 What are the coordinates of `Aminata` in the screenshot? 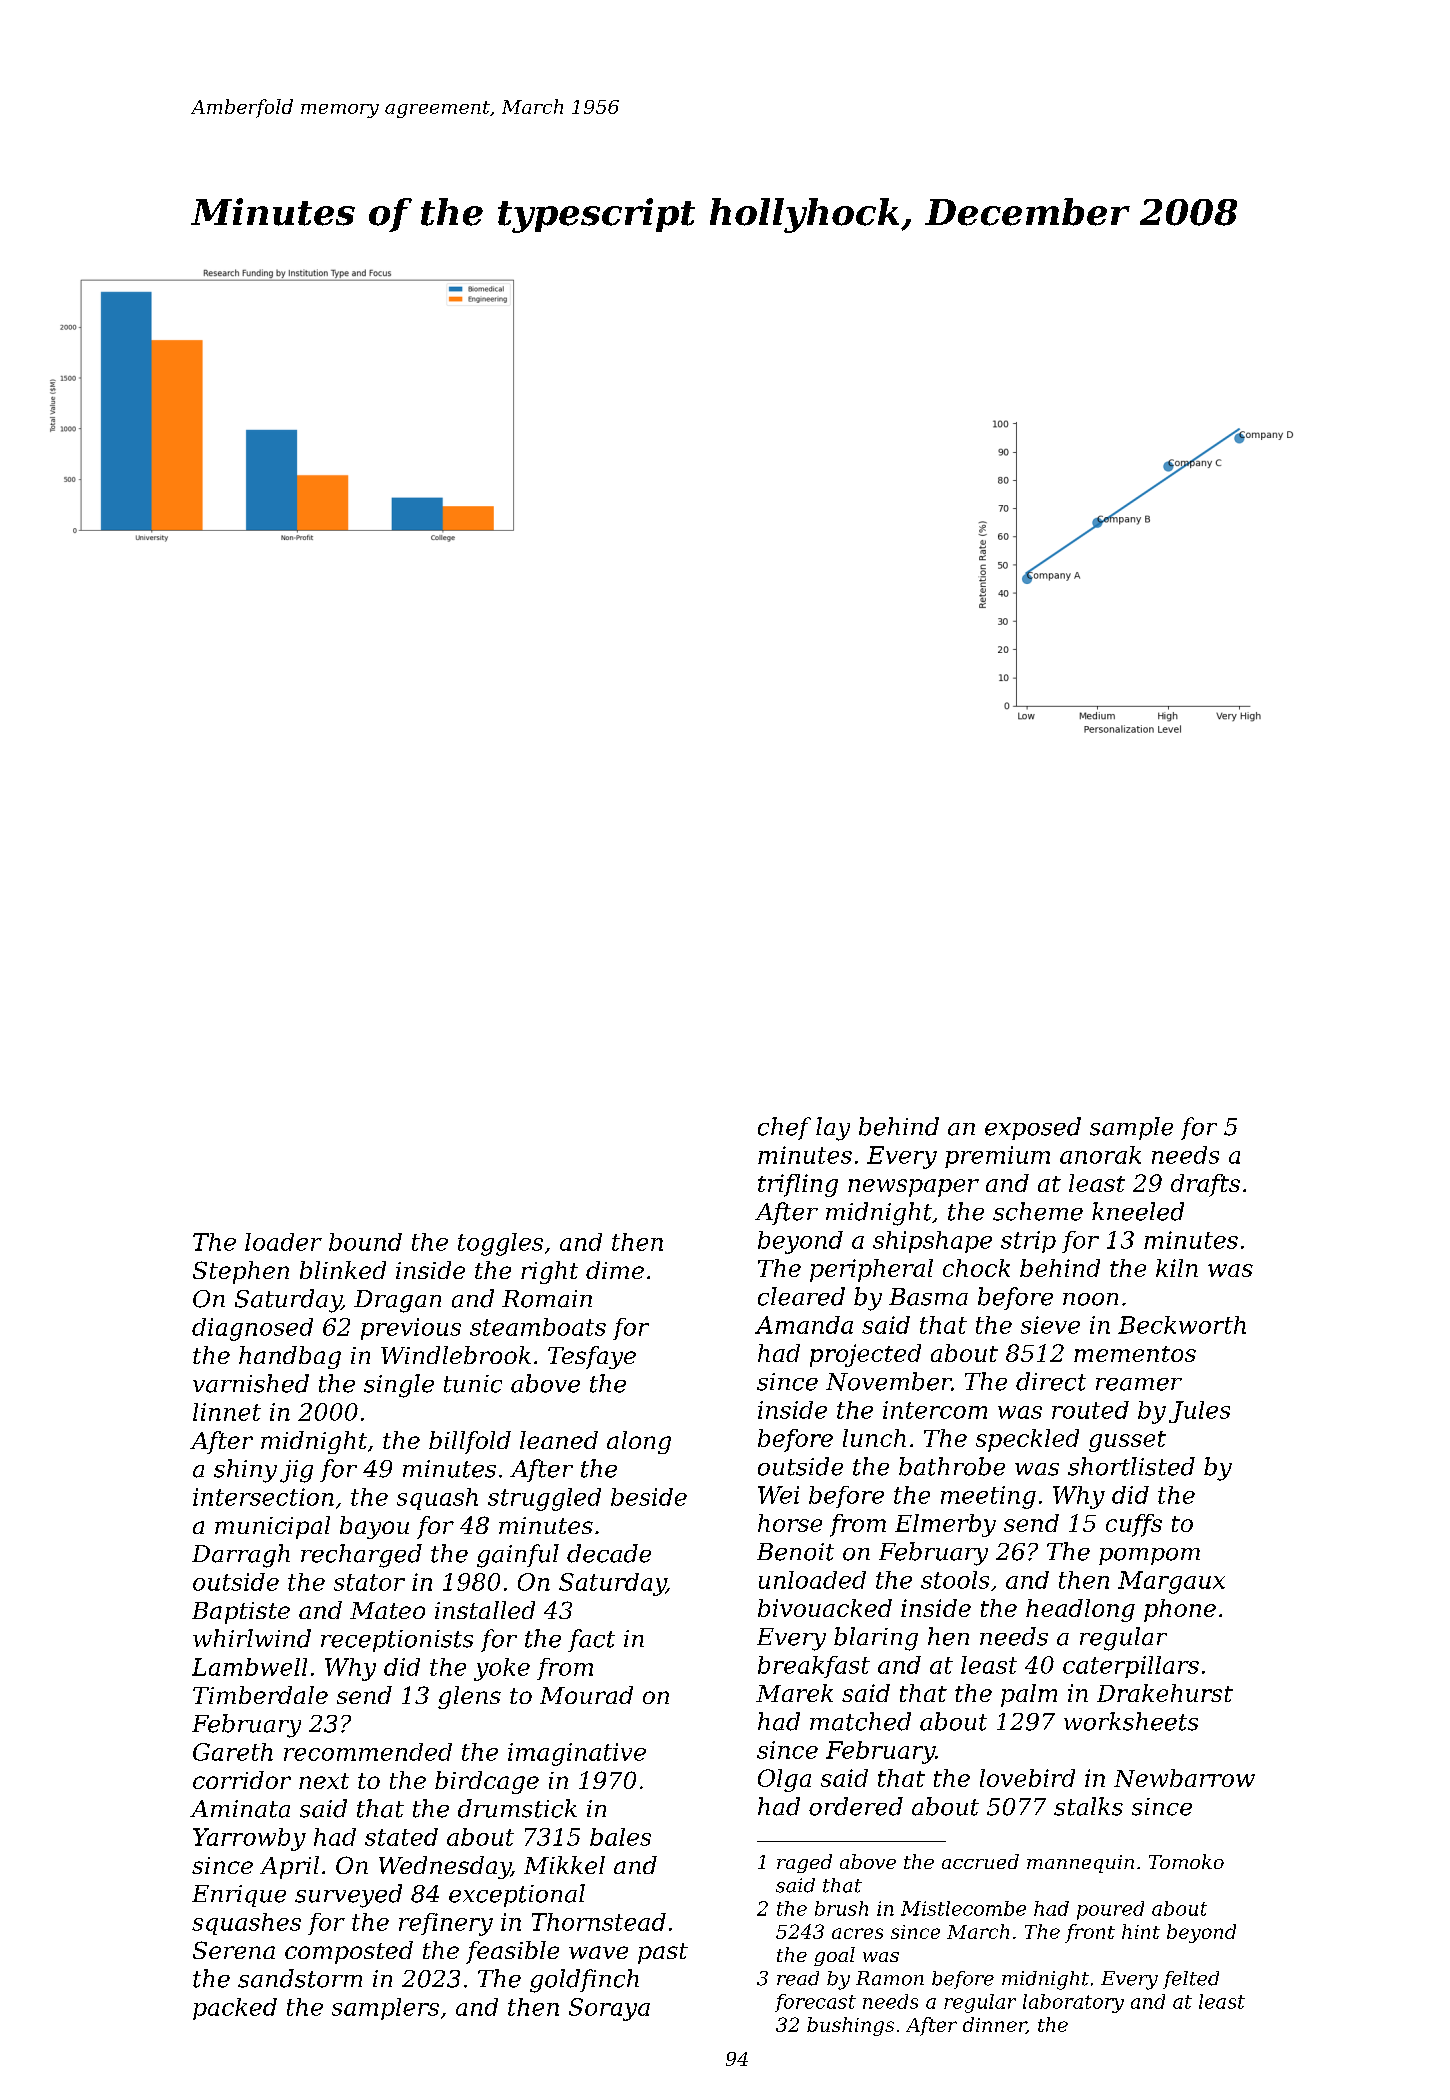 It's located at (240, 1809).
